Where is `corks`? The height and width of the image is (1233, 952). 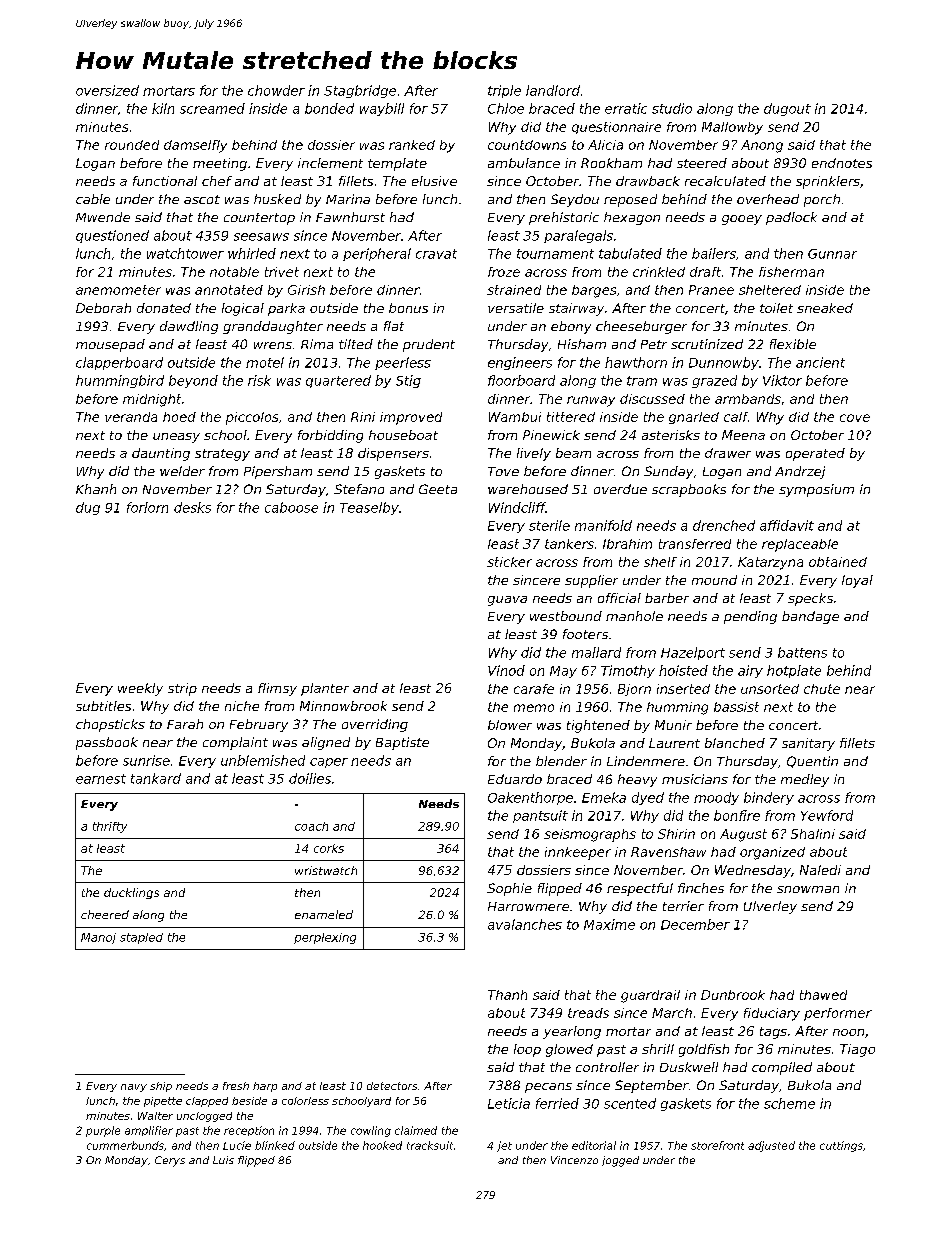
corks is located at coordinates (329, 848).
